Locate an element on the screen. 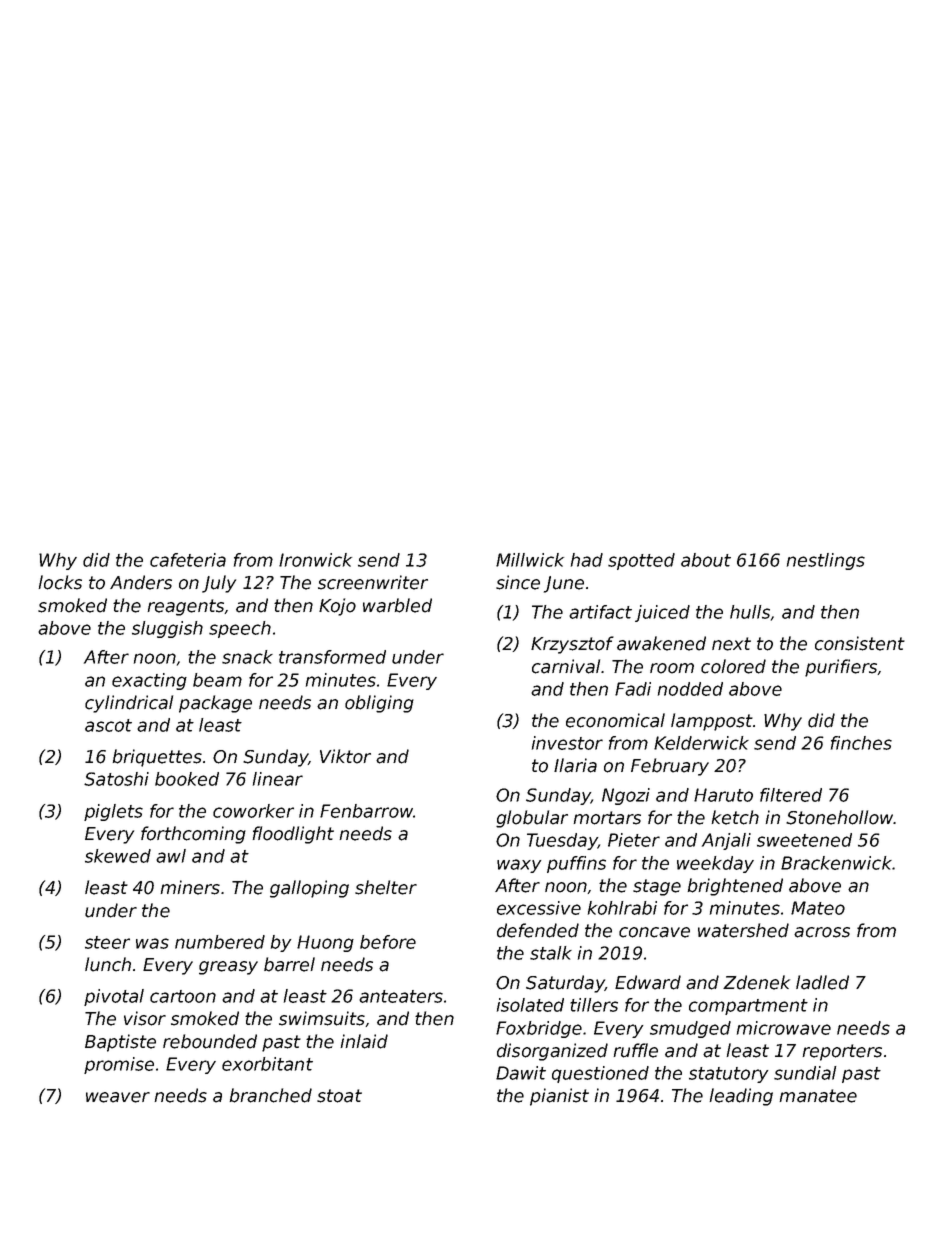 This screenshot has height=1233, width=952. Baptiste is located at coordinates (120, 1043).
